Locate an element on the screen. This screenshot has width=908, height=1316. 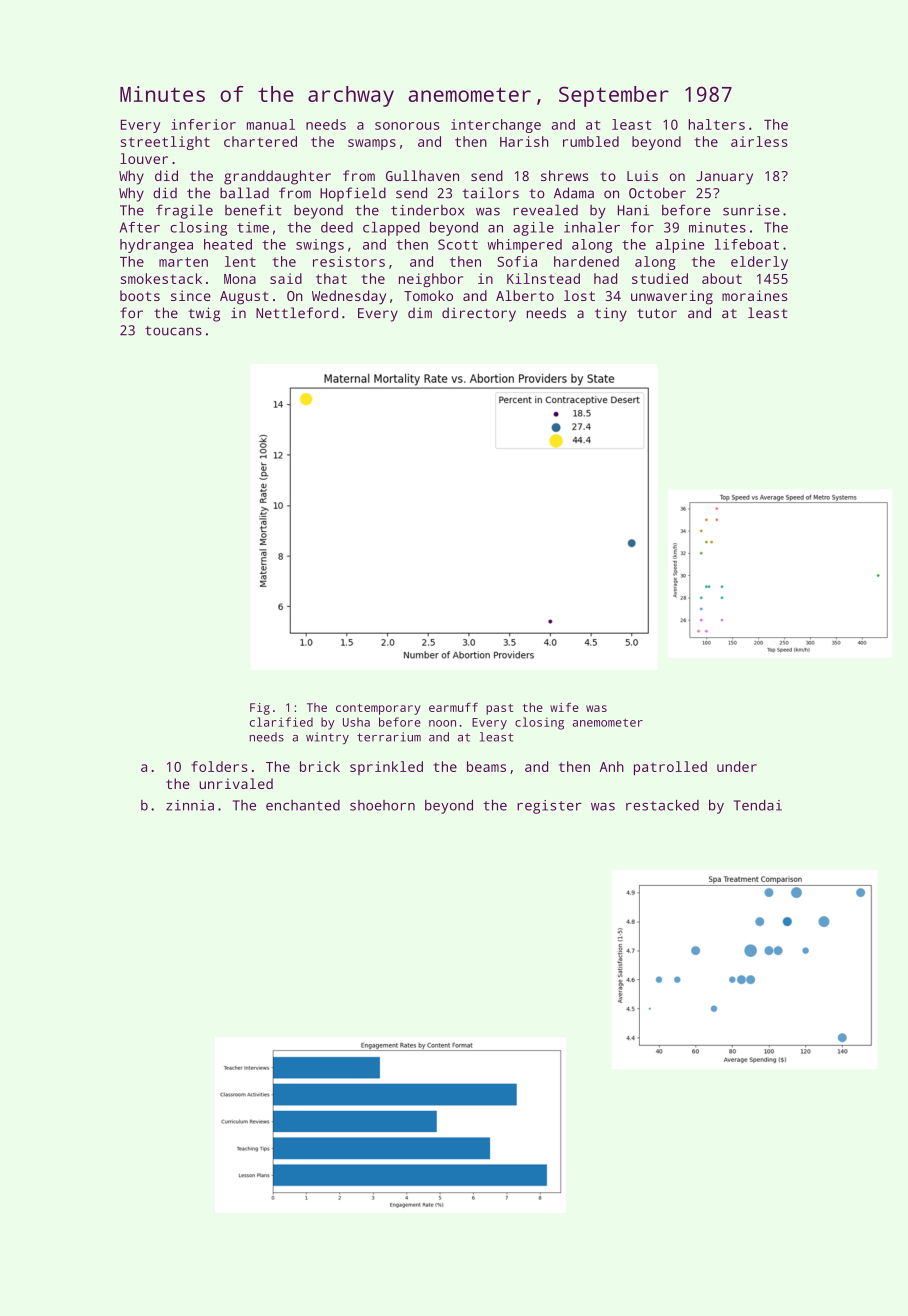
toucans is located at coordinates (173, 331).
